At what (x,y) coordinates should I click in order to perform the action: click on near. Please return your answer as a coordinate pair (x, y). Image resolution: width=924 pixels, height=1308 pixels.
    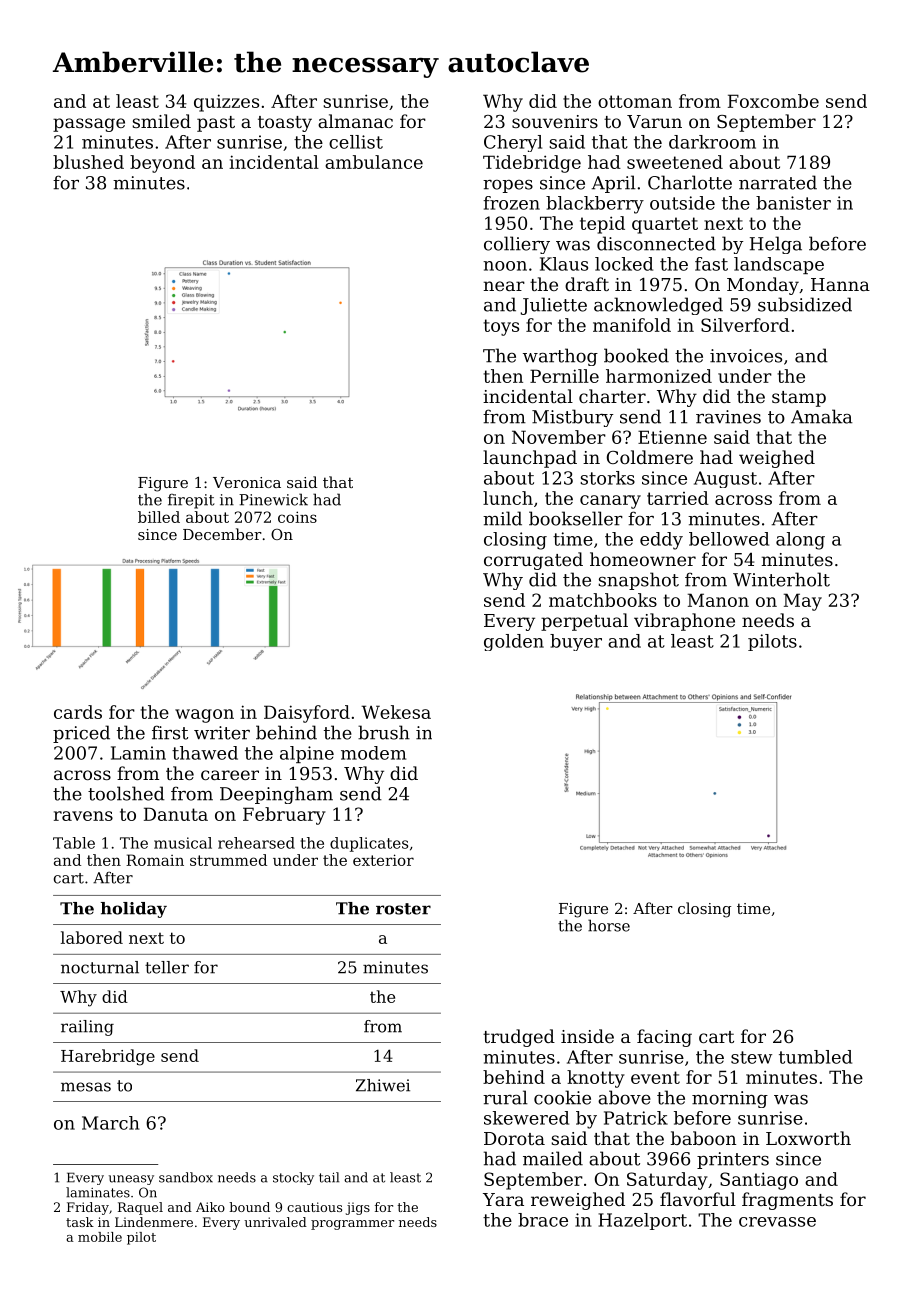
    Looking at the image, I should click on (504, 286).
